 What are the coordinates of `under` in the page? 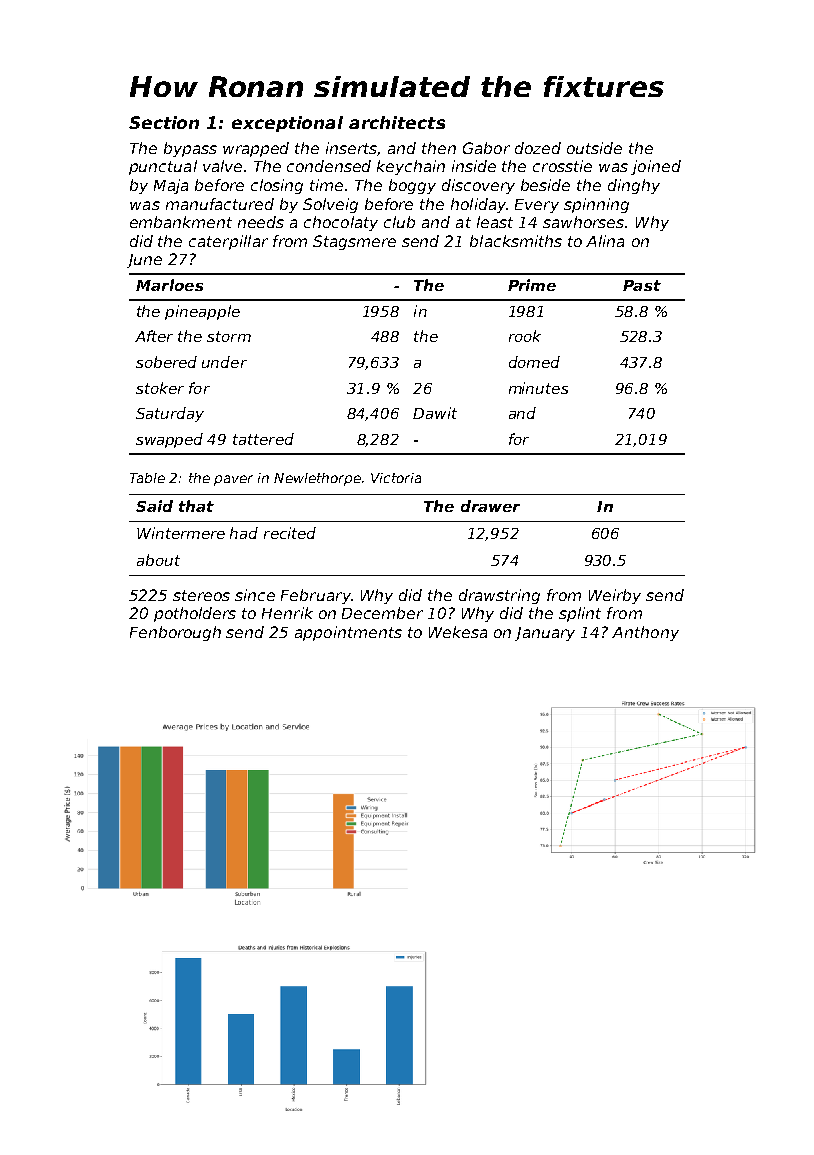 It's located at (224, 362).
